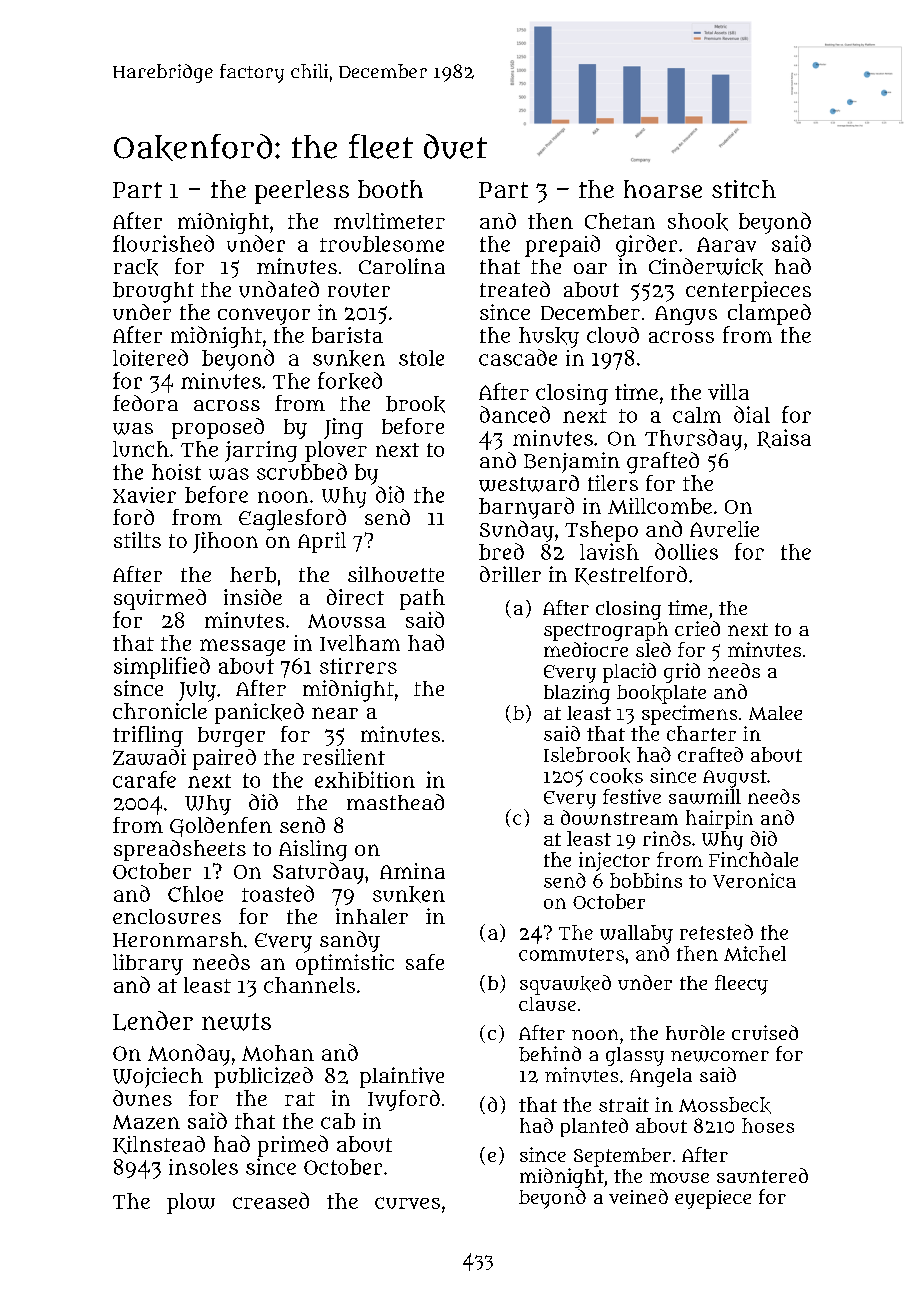 Image resolution: width=924 pixels, height=1314 pixels. What do you see at coordinates (279, 289) in the page?
I see `undated` at bounding box center [279, 289].
